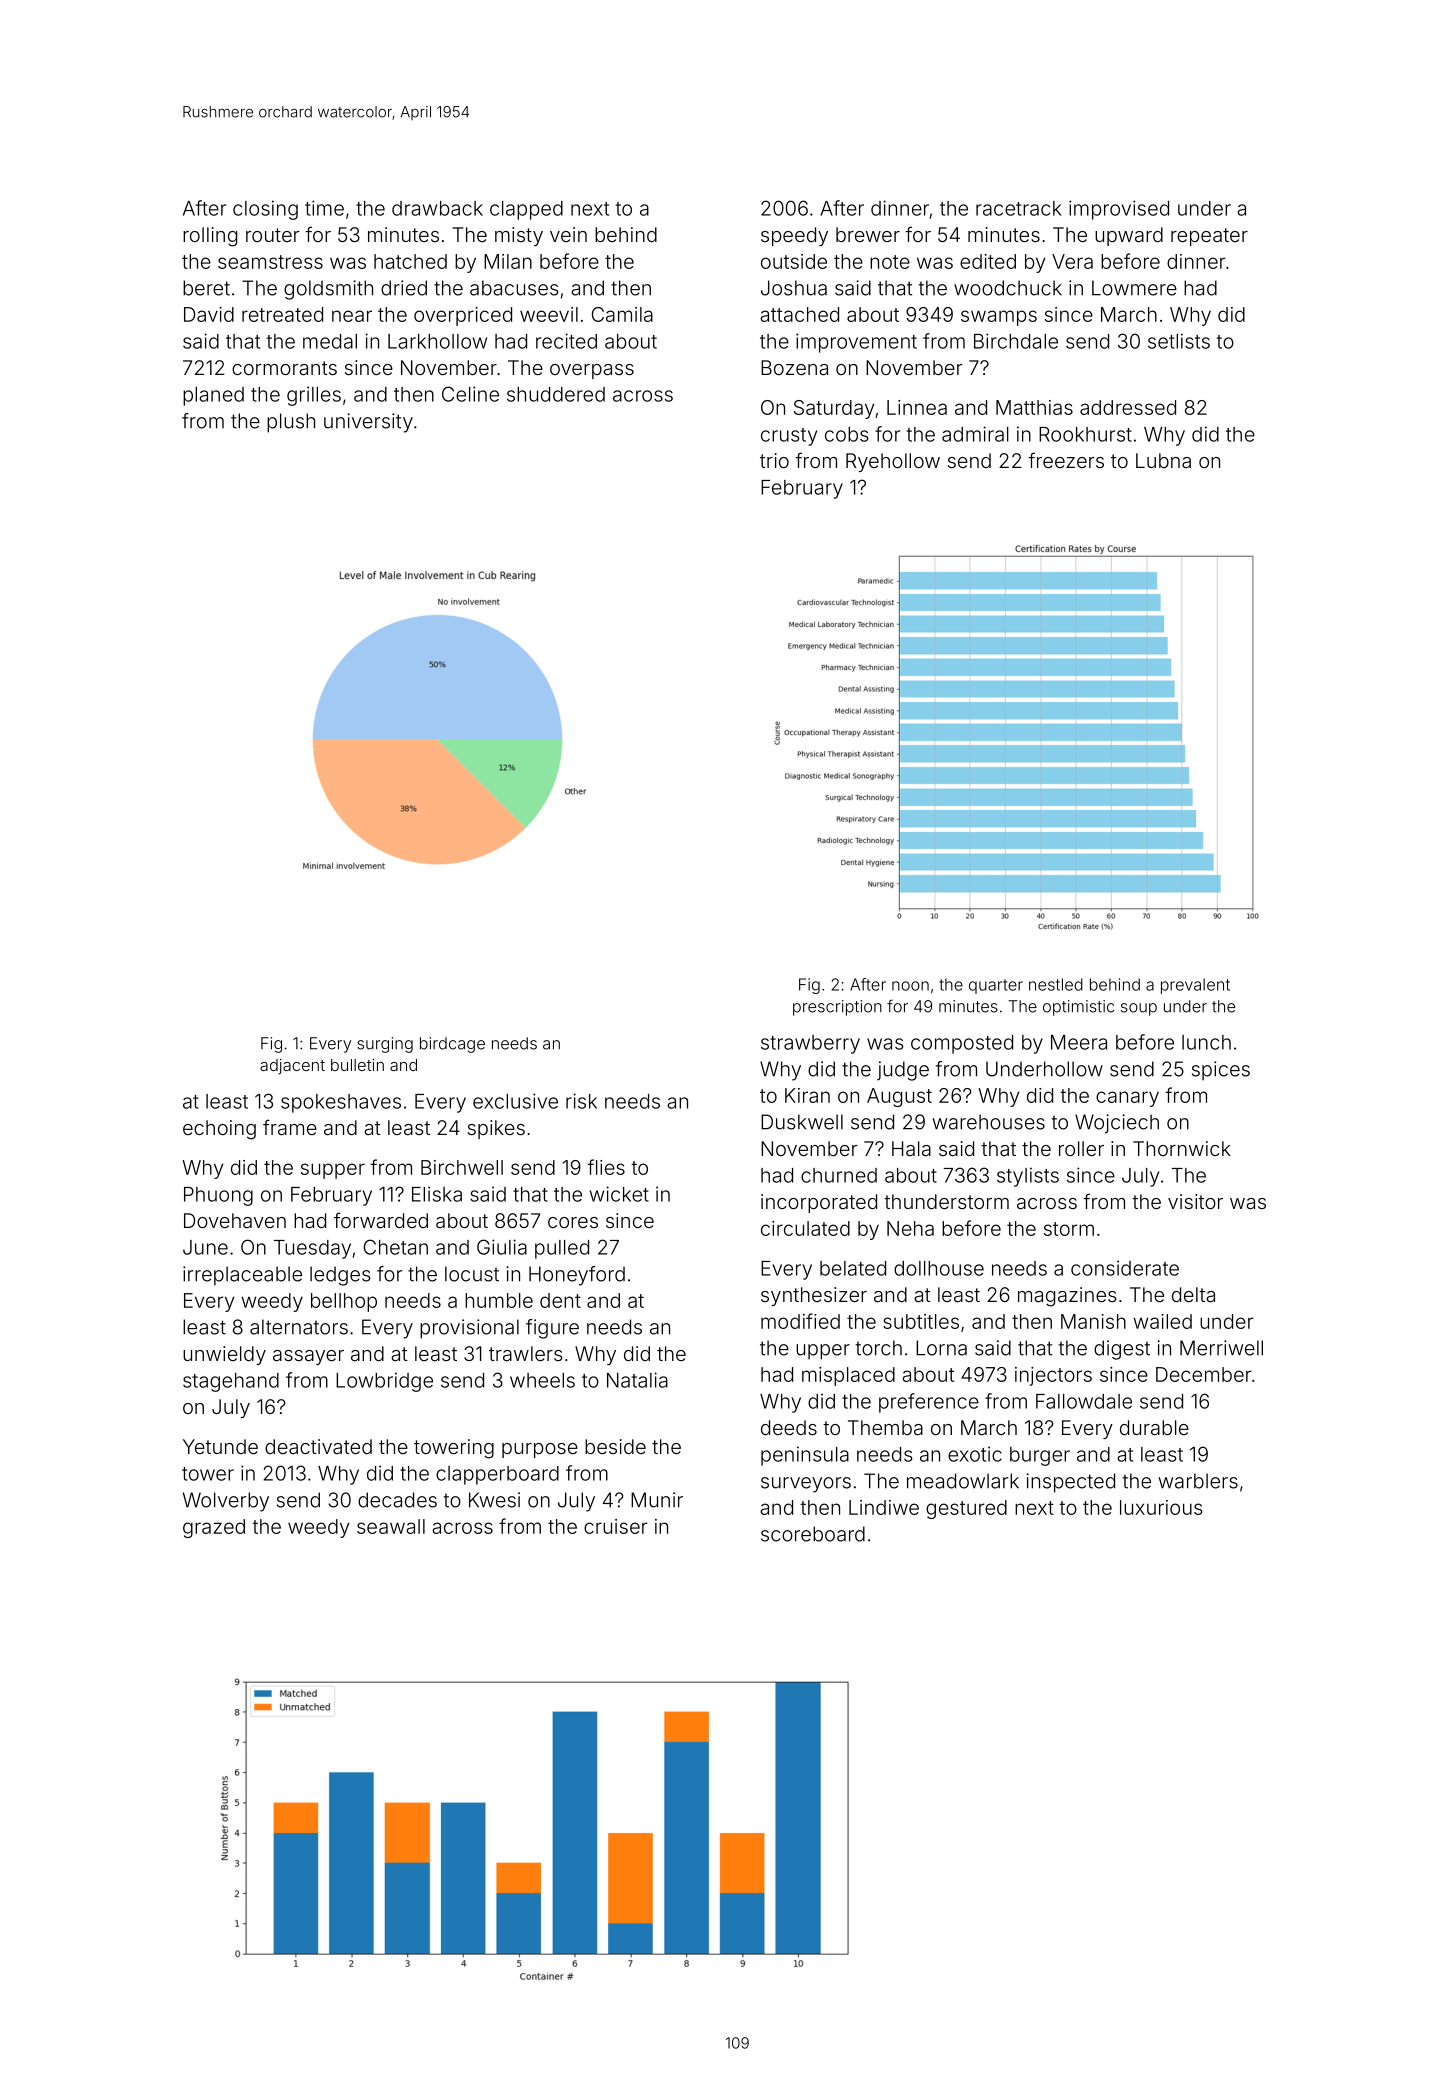  Describe the element at coordinates (214, 1528) in the screenshot. I see `grazed` at that location.
